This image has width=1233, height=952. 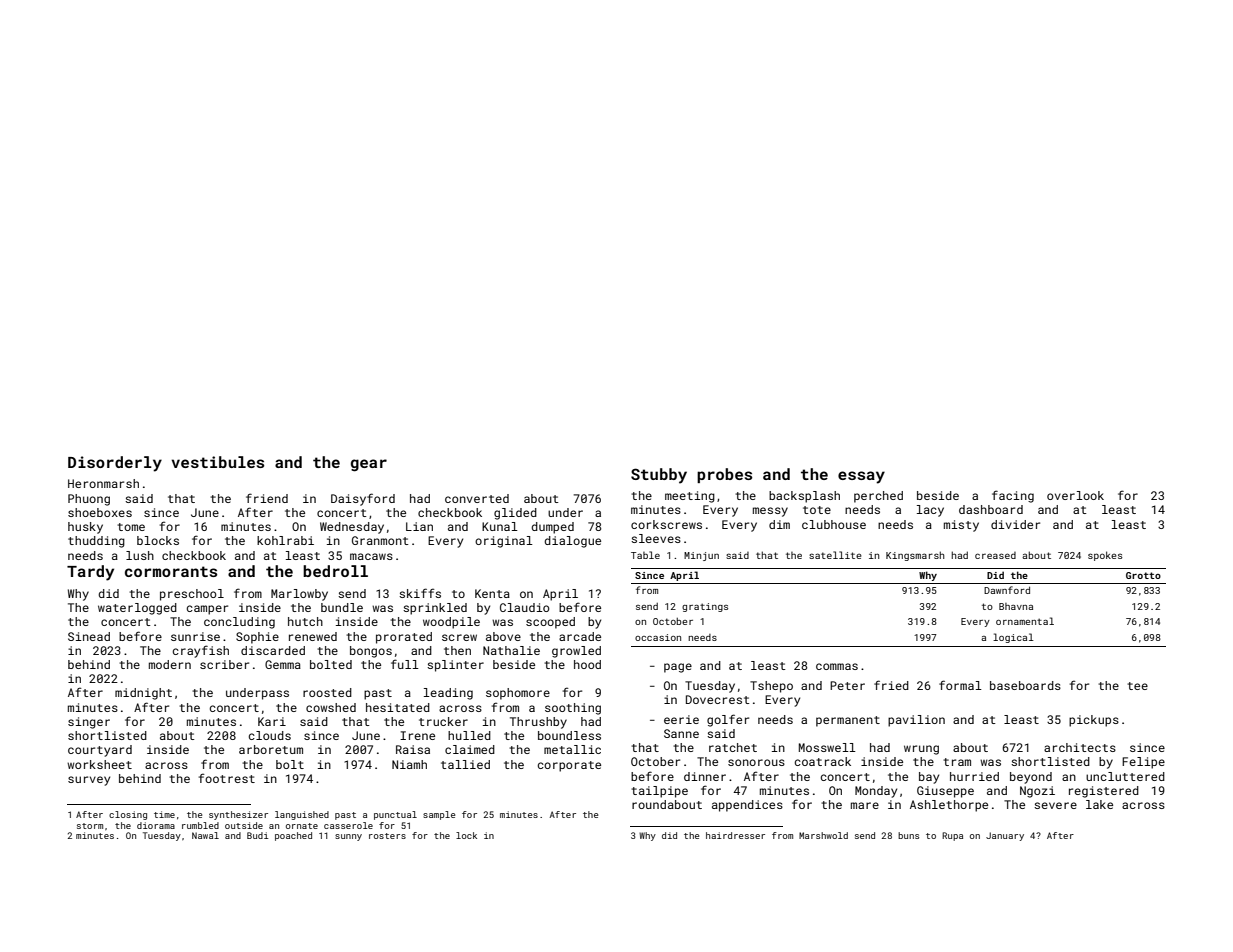 I want to click on commas, so click(x=837, y=666).
